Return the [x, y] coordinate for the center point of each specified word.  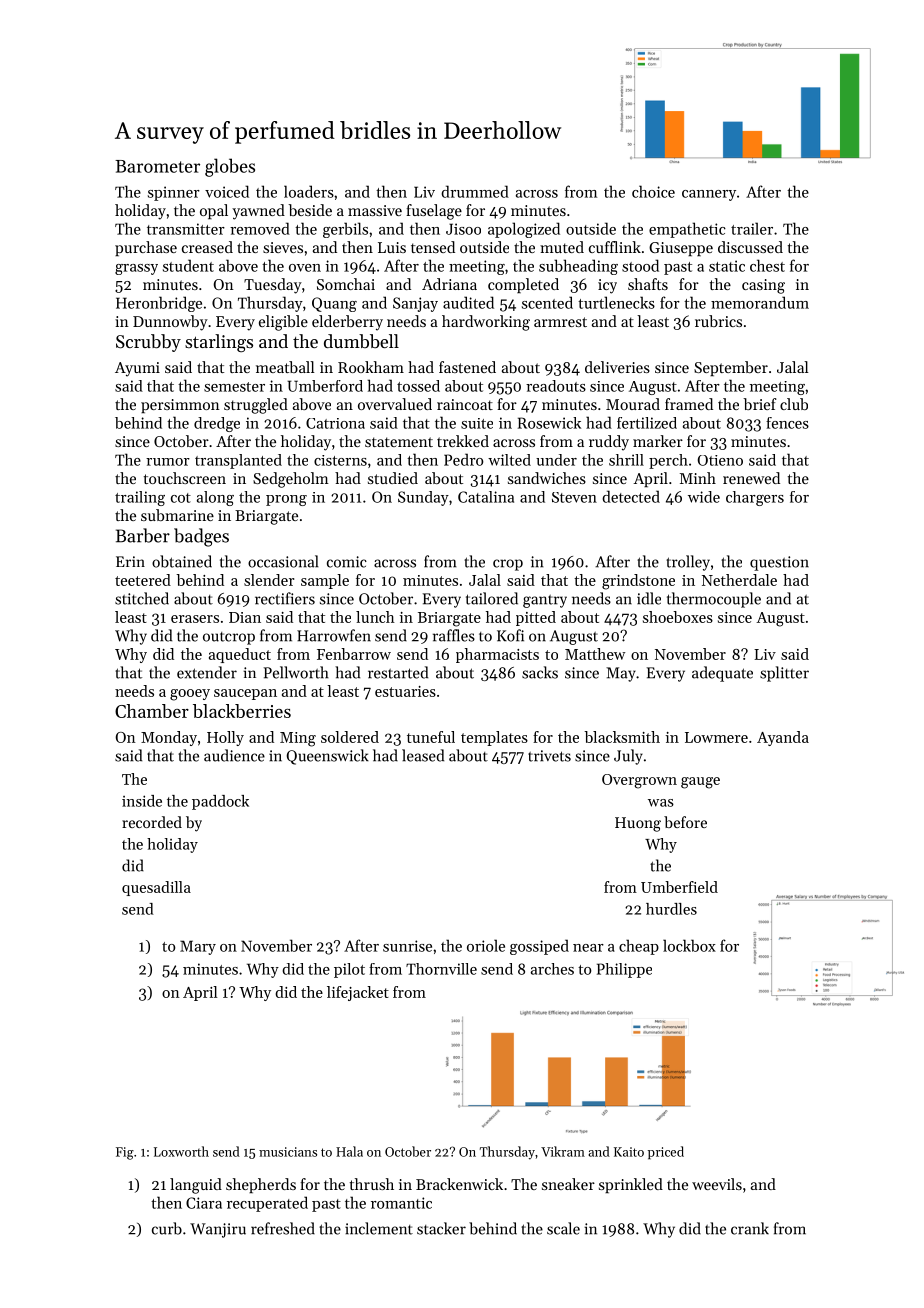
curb [167, 1228]
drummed [475, 191]
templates [494, 738]
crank [750, 1228]
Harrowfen [334, 635]
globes [230, 167]
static [727, 266]
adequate [722, 674]
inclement [379, 1228]
